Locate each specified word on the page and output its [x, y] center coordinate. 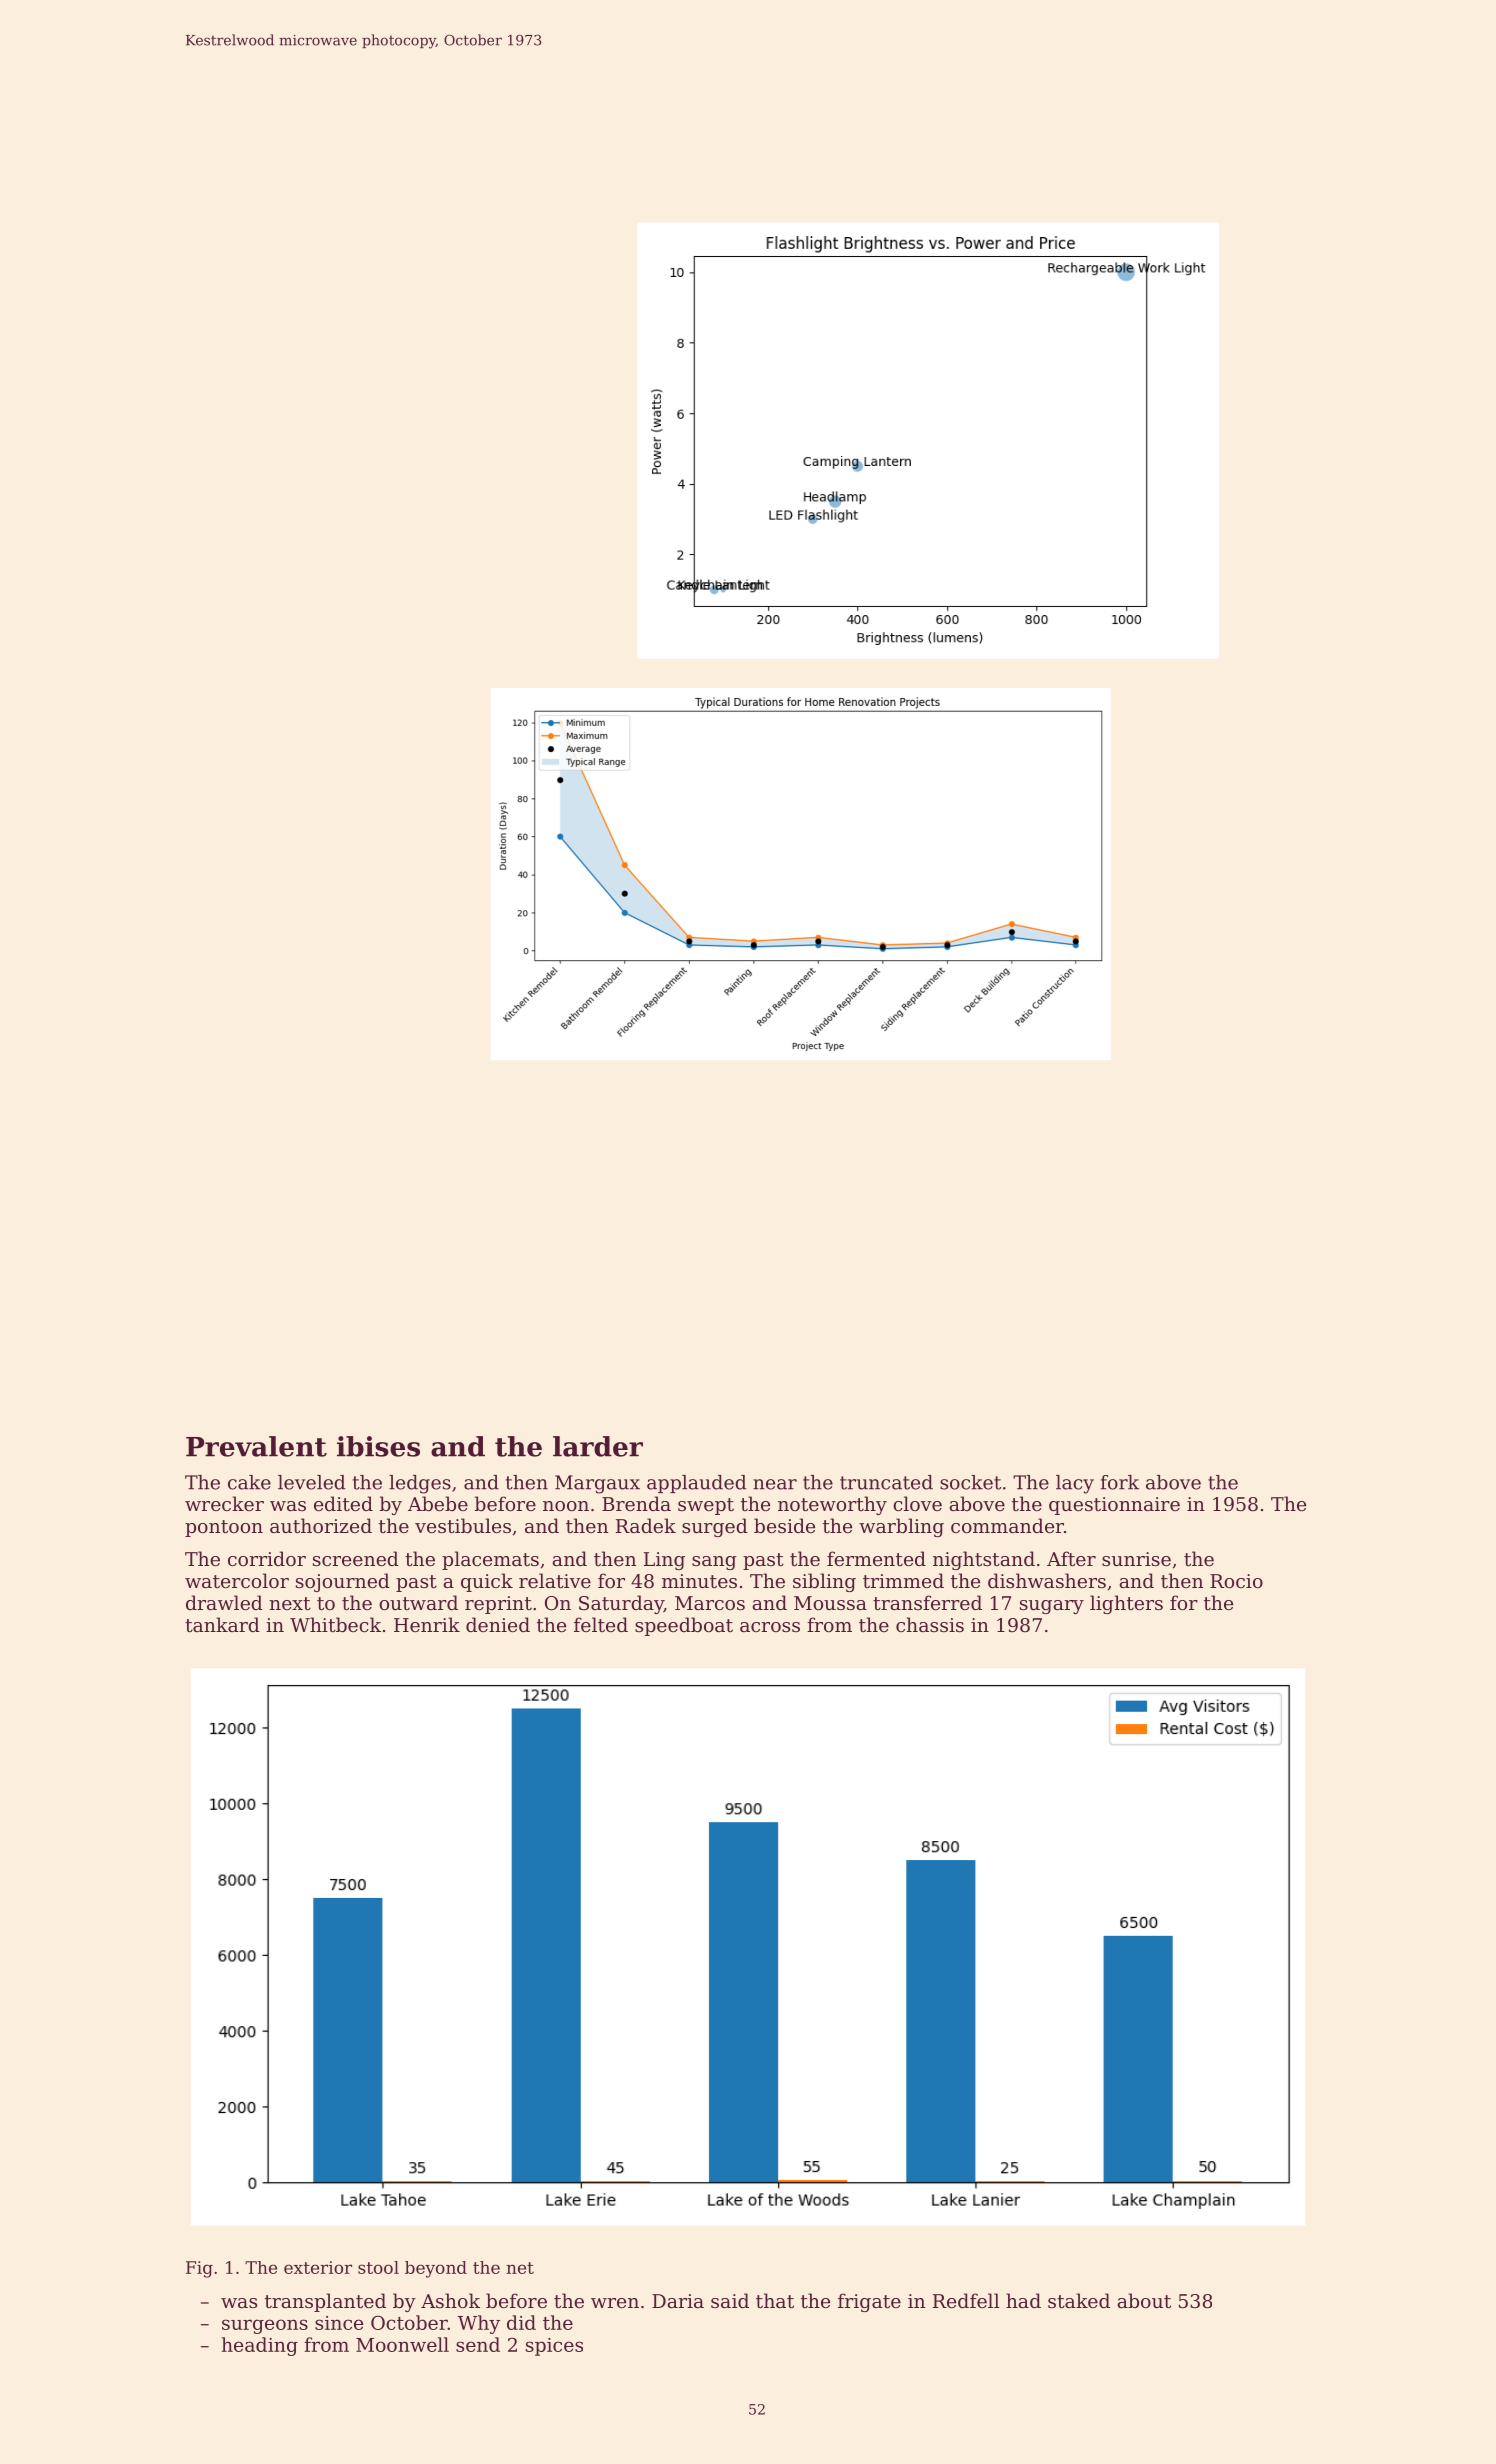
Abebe [438, 1503]
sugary [1052, 1607]
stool [378, 2267]
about [1144, 2300]
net [520, 2268]
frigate [869, 2302]
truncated [886, 1482]
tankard [222, 1624]
